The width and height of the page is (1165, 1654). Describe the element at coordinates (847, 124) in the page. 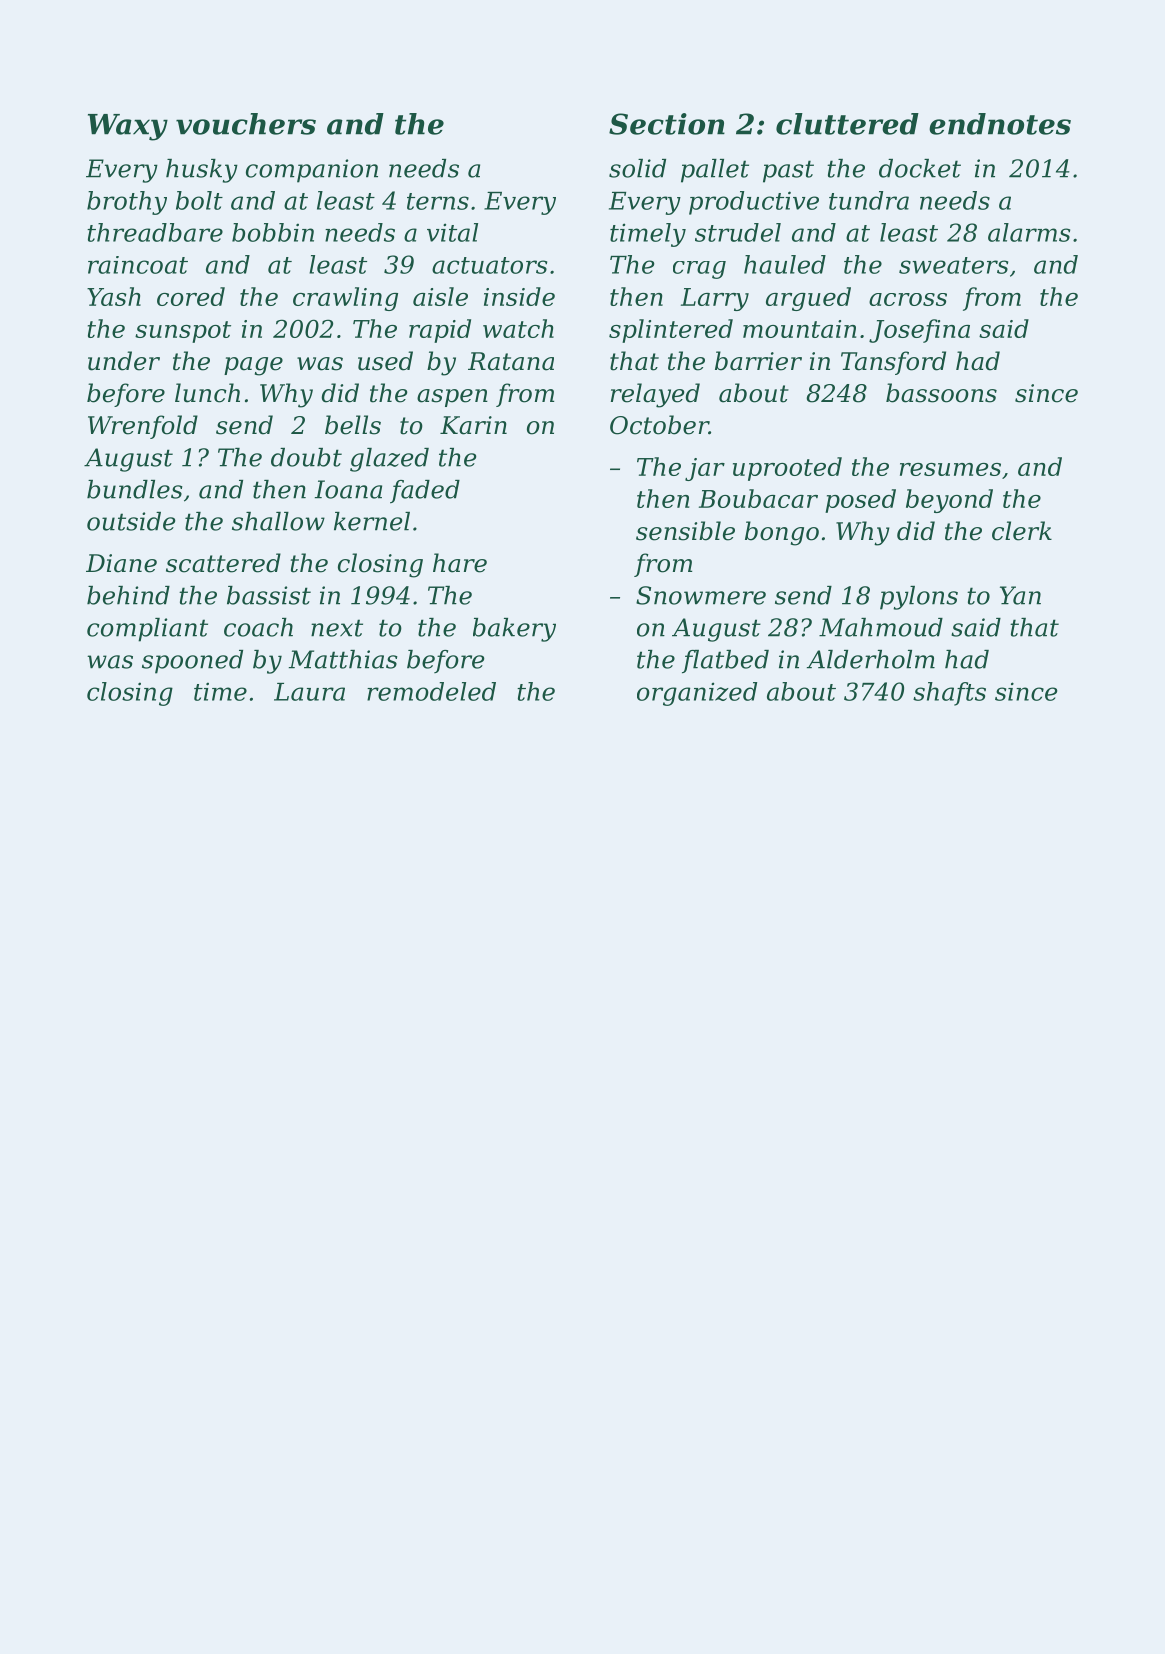

I see `cluttered` at that location.
